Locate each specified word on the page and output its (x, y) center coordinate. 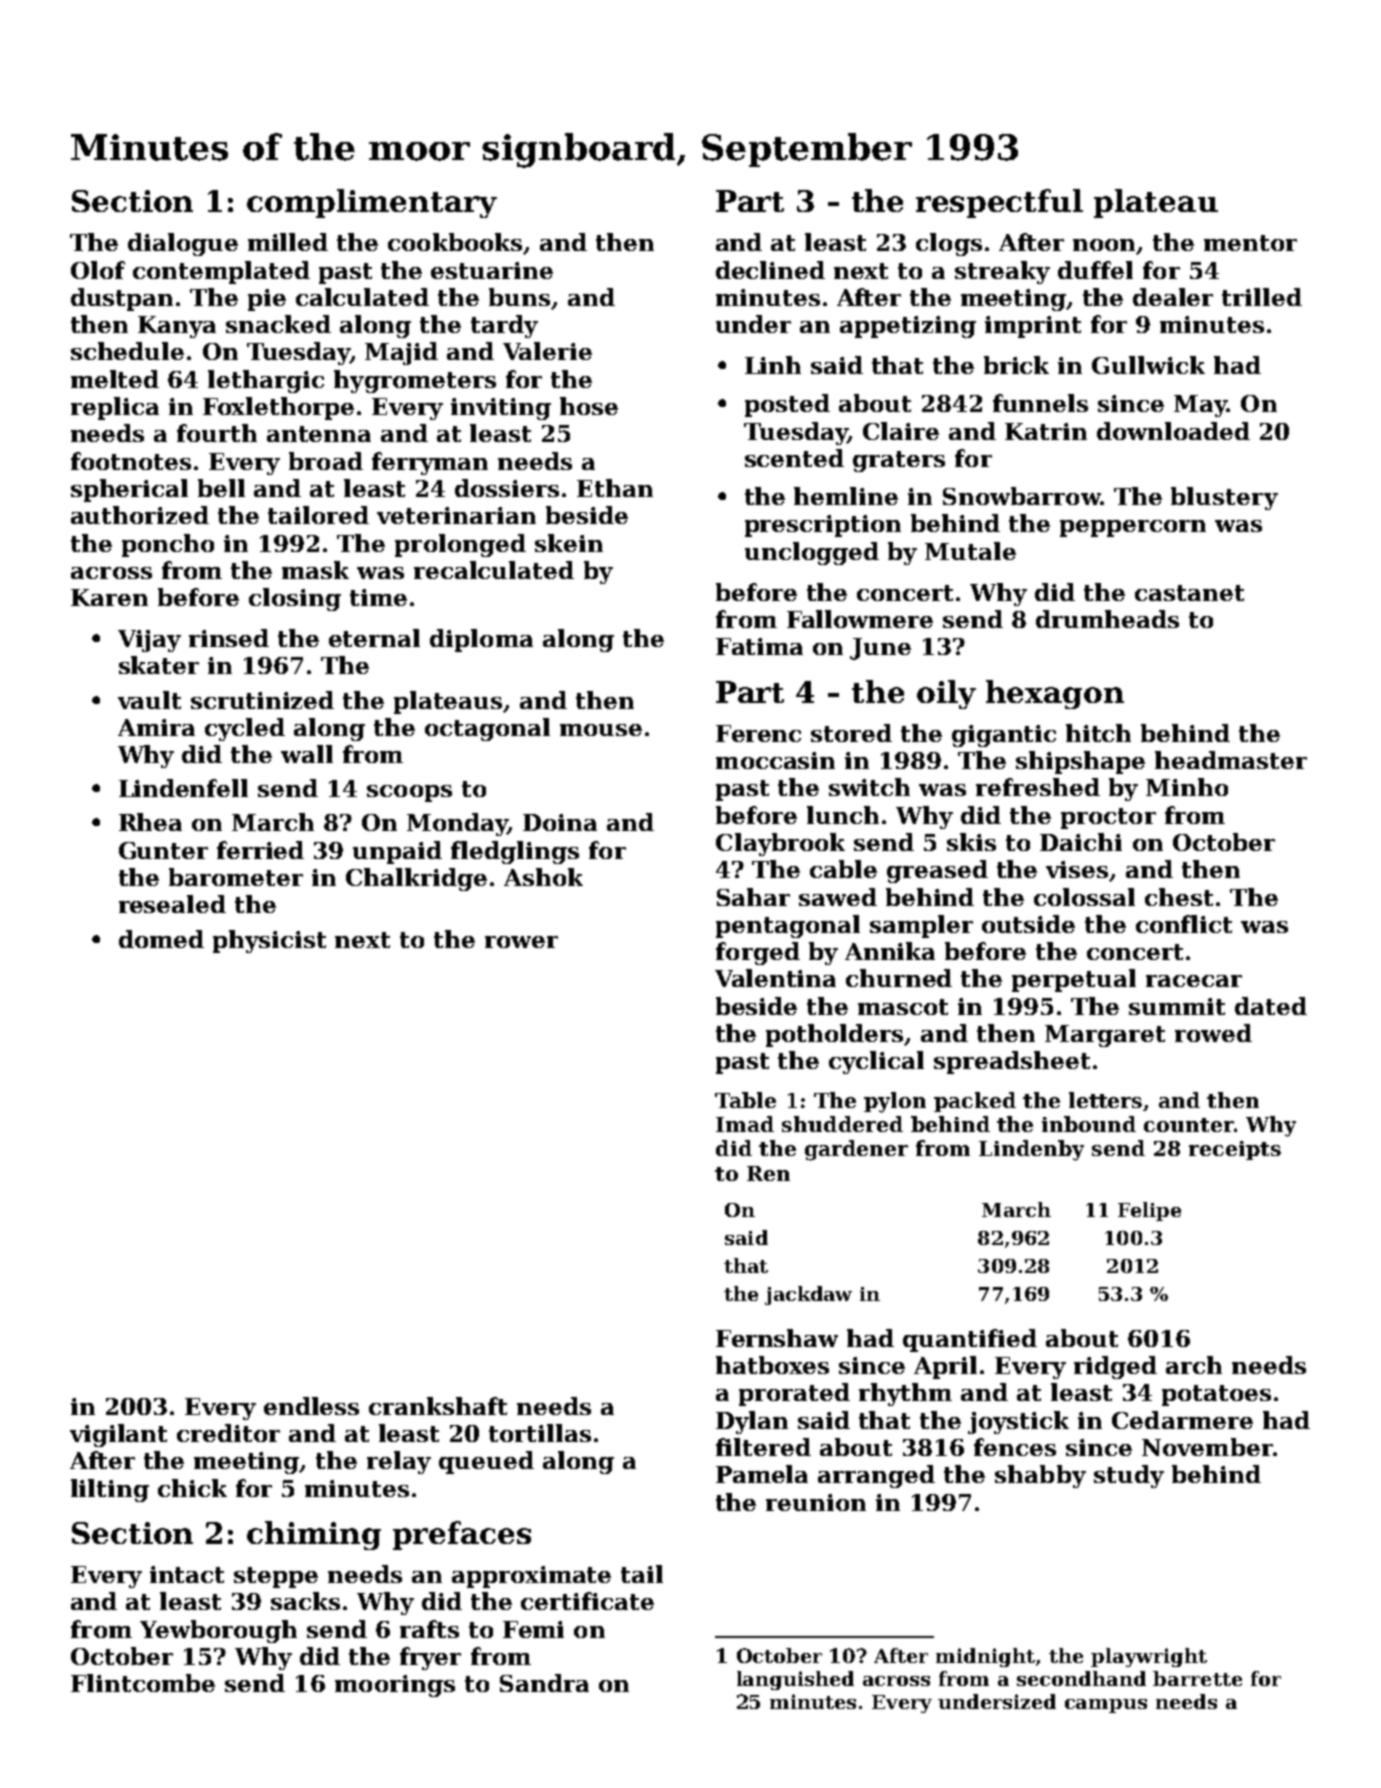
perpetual (1074, 980)
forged (758, 953)
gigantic (1004, 736)
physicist (269, 941)
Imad (745, 1124)
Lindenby (1031, 1150)
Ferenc (758, 733)
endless (311, 1406)
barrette (1197, 1678)
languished (795, 1680)
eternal (374, 638)
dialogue (183, 244)
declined (770, 270)
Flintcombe (143, 1683)
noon (1104, 245)
